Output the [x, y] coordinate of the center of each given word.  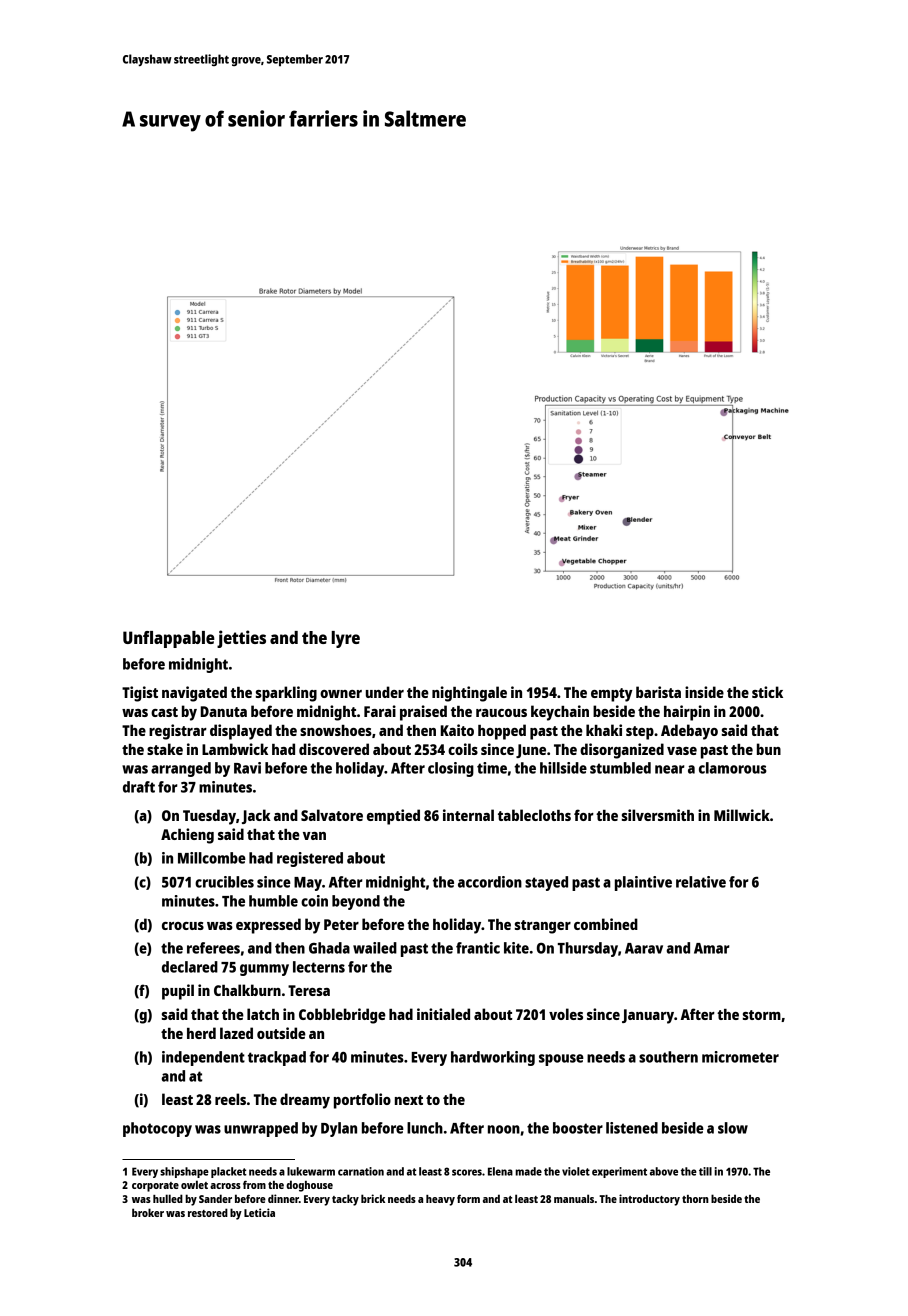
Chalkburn [247, 990]
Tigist [140, 694]
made [528, 1171]
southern [668, 1057]
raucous [501, 713]
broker [148, 1212]
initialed [443, 1014]
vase [682, 751]
